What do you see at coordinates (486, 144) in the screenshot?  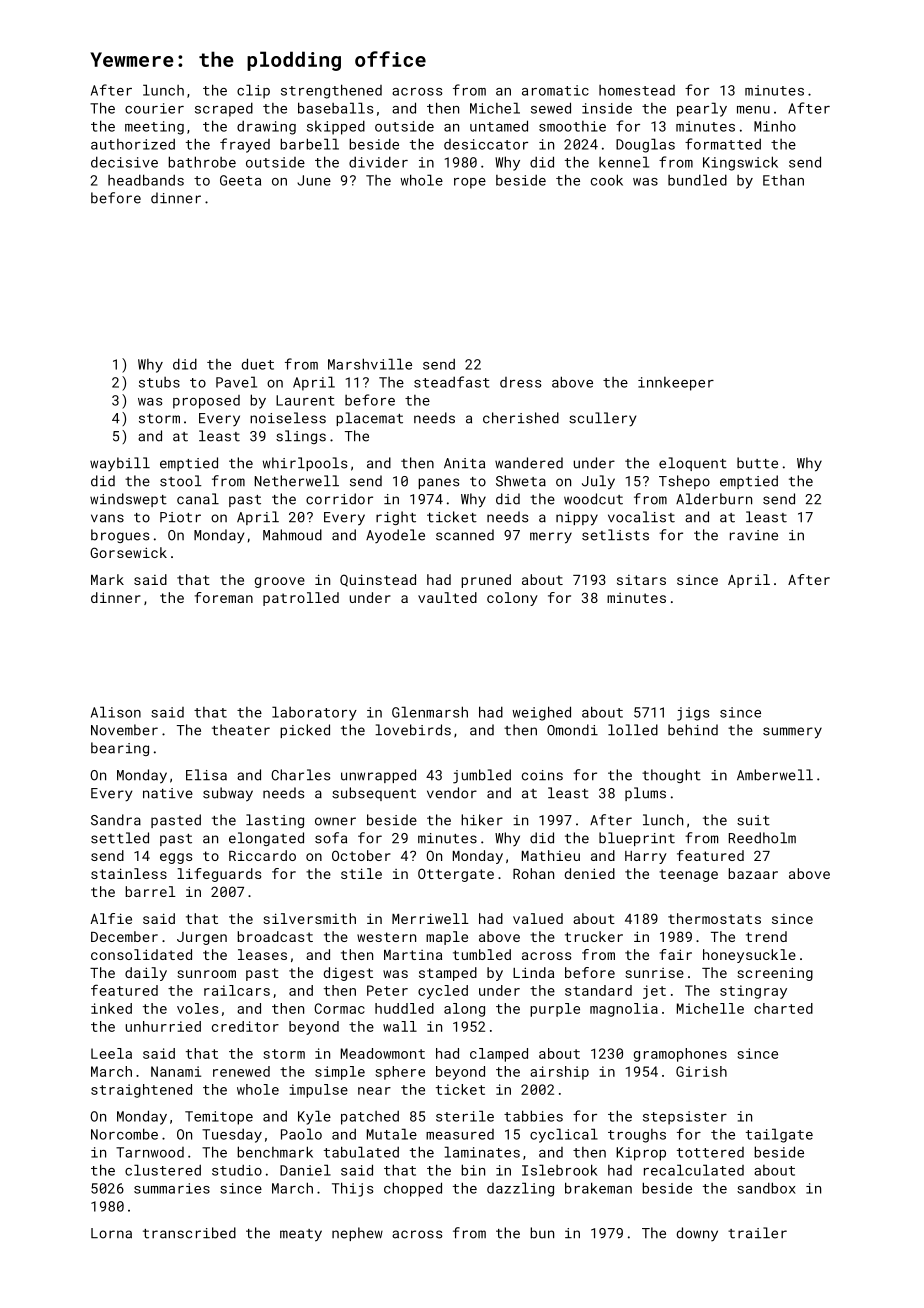 I see `desiccator` at bounding box center [486, 144].
